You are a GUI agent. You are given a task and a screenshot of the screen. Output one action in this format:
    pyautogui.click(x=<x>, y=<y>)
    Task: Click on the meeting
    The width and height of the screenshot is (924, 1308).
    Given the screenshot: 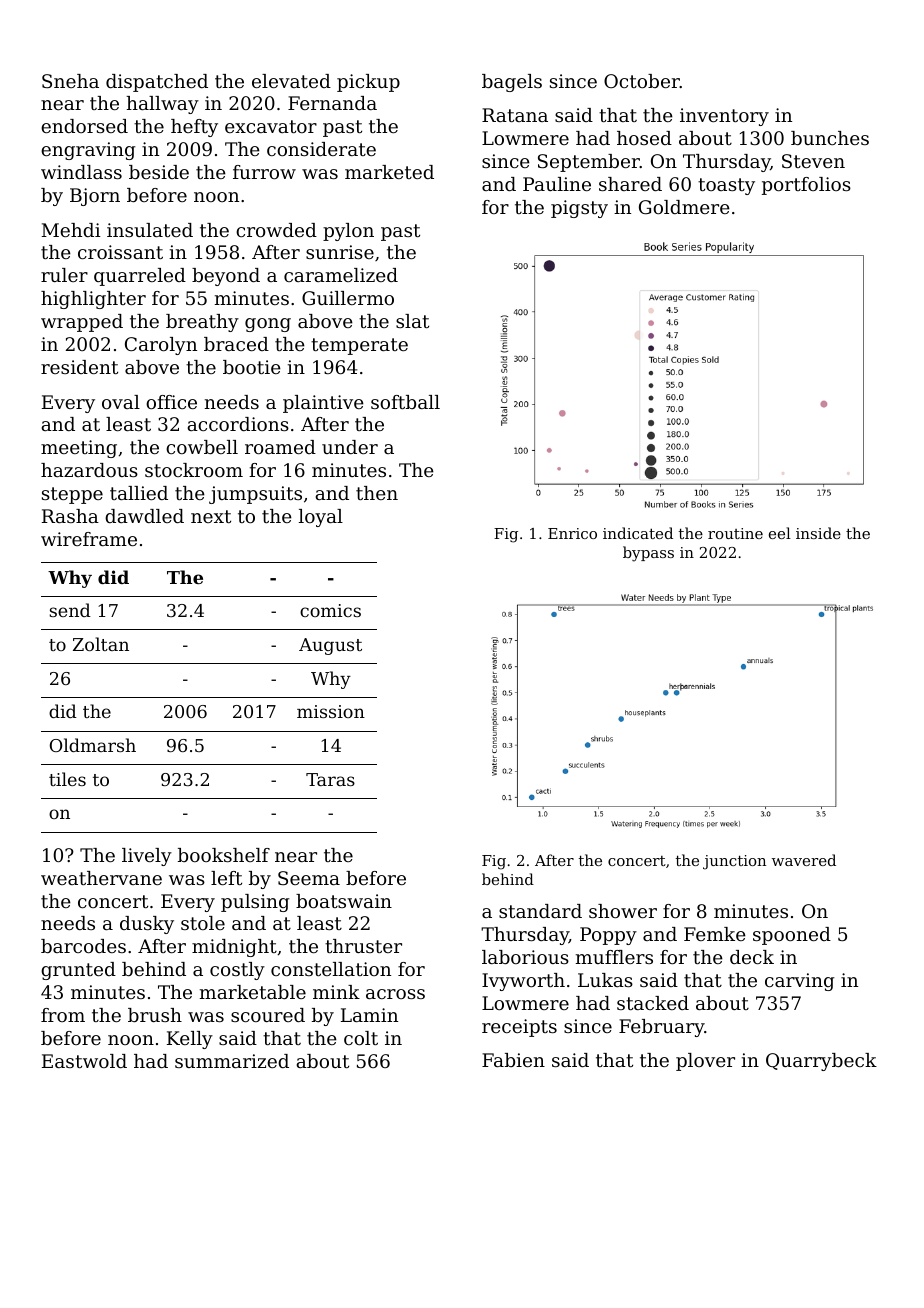 What is the action you would take?
    pyautogui.click(x=79, y=449)
